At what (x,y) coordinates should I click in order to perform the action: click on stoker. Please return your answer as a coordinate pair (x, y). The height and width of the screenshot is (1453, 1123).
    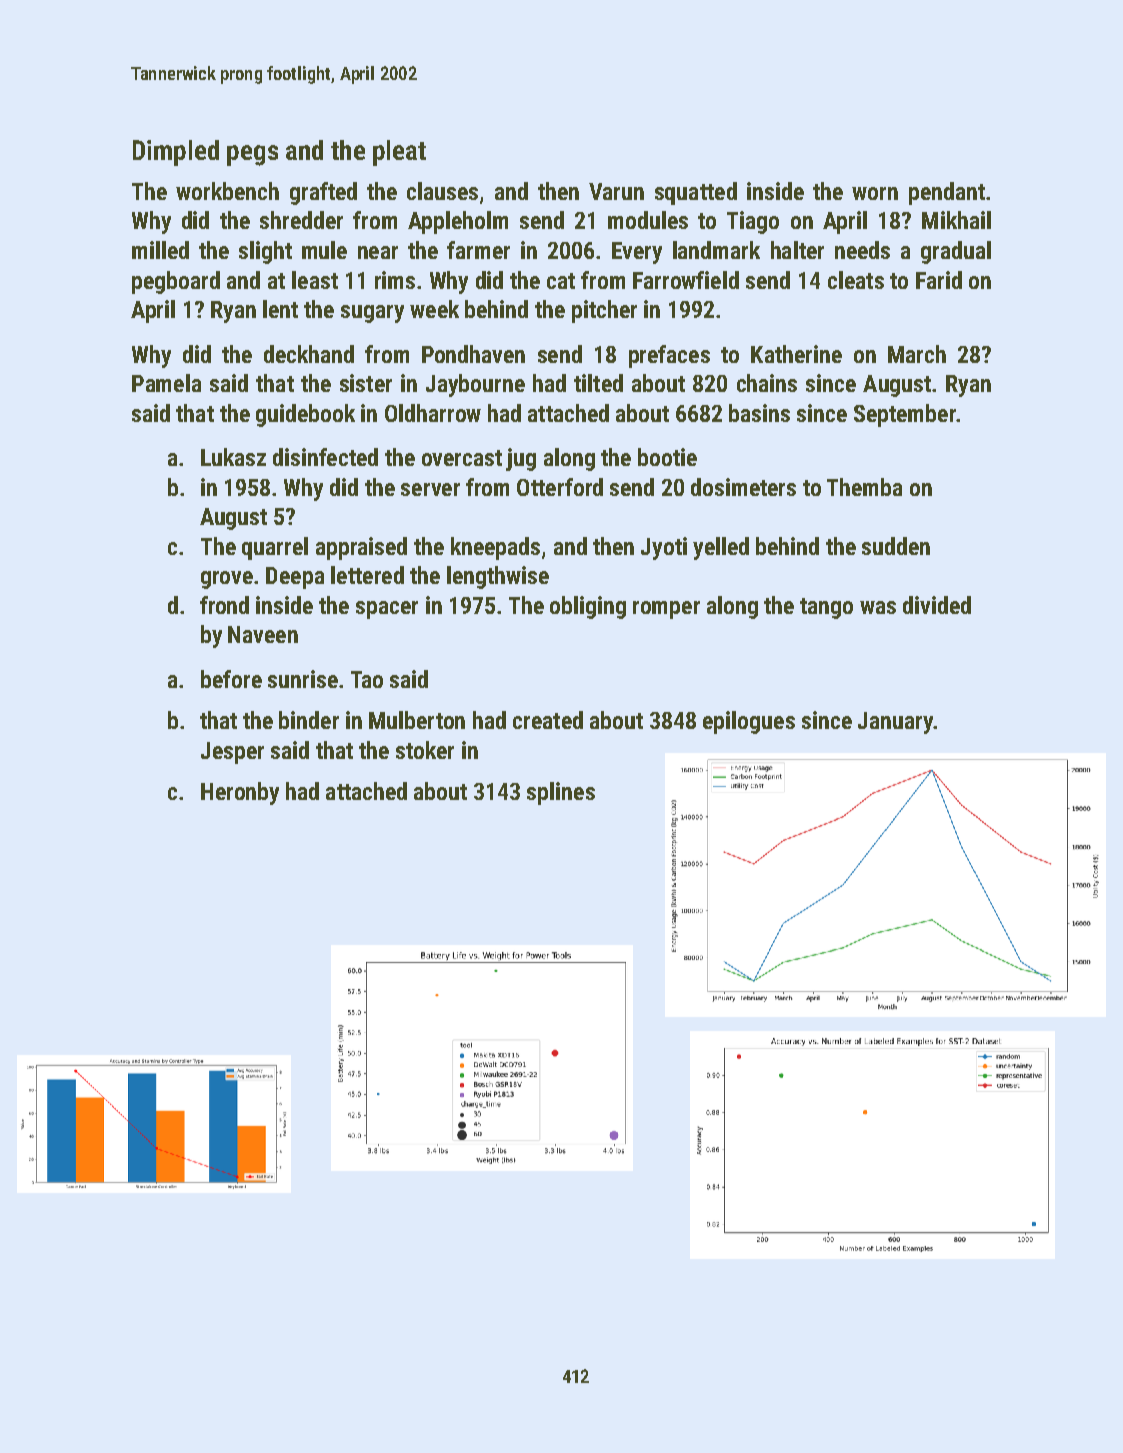
    Looking at the image, I should click on (425, 750).
